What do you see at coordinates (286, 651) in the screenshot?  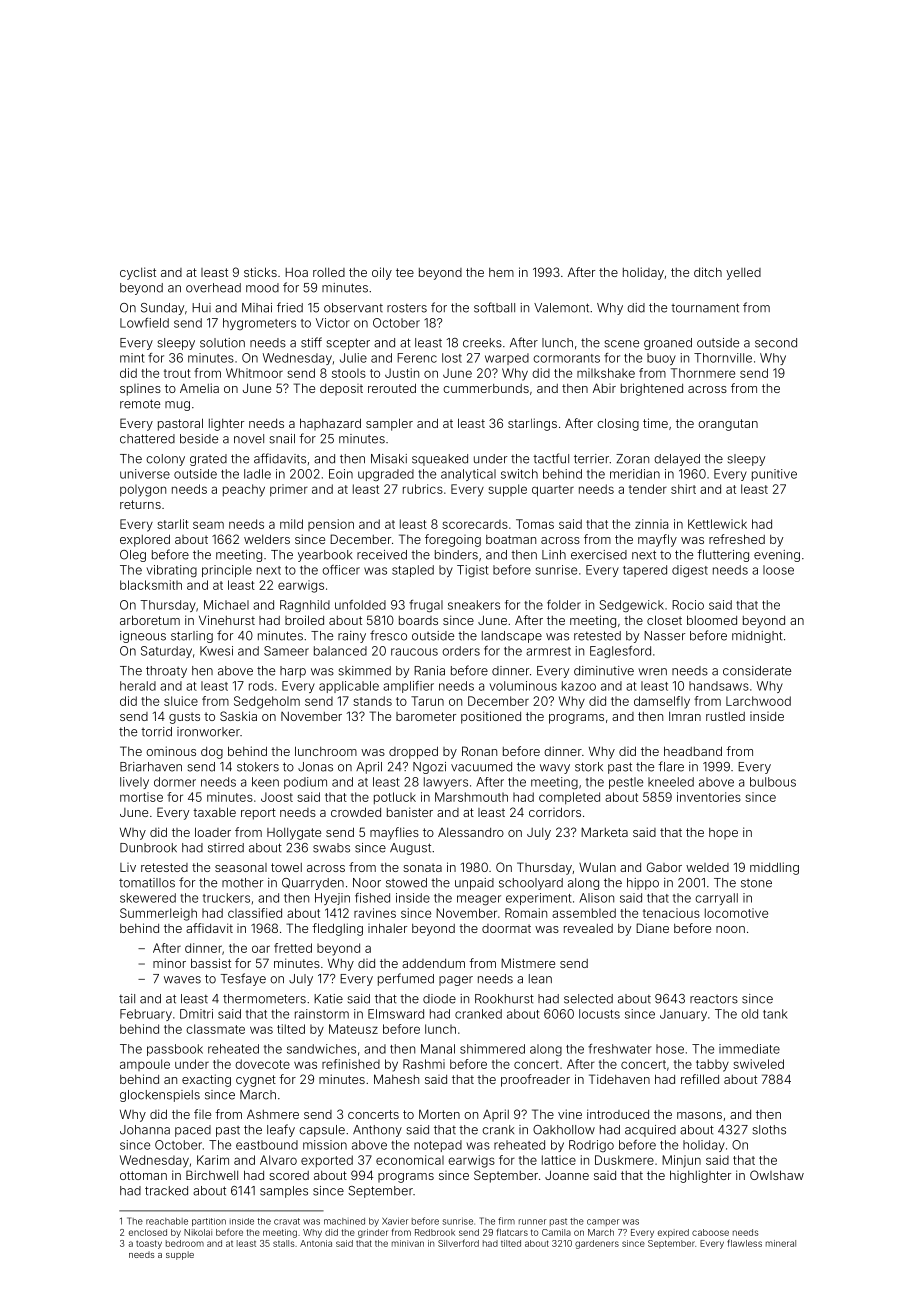 I see `Sameer` at bounding box center [286, 651].
